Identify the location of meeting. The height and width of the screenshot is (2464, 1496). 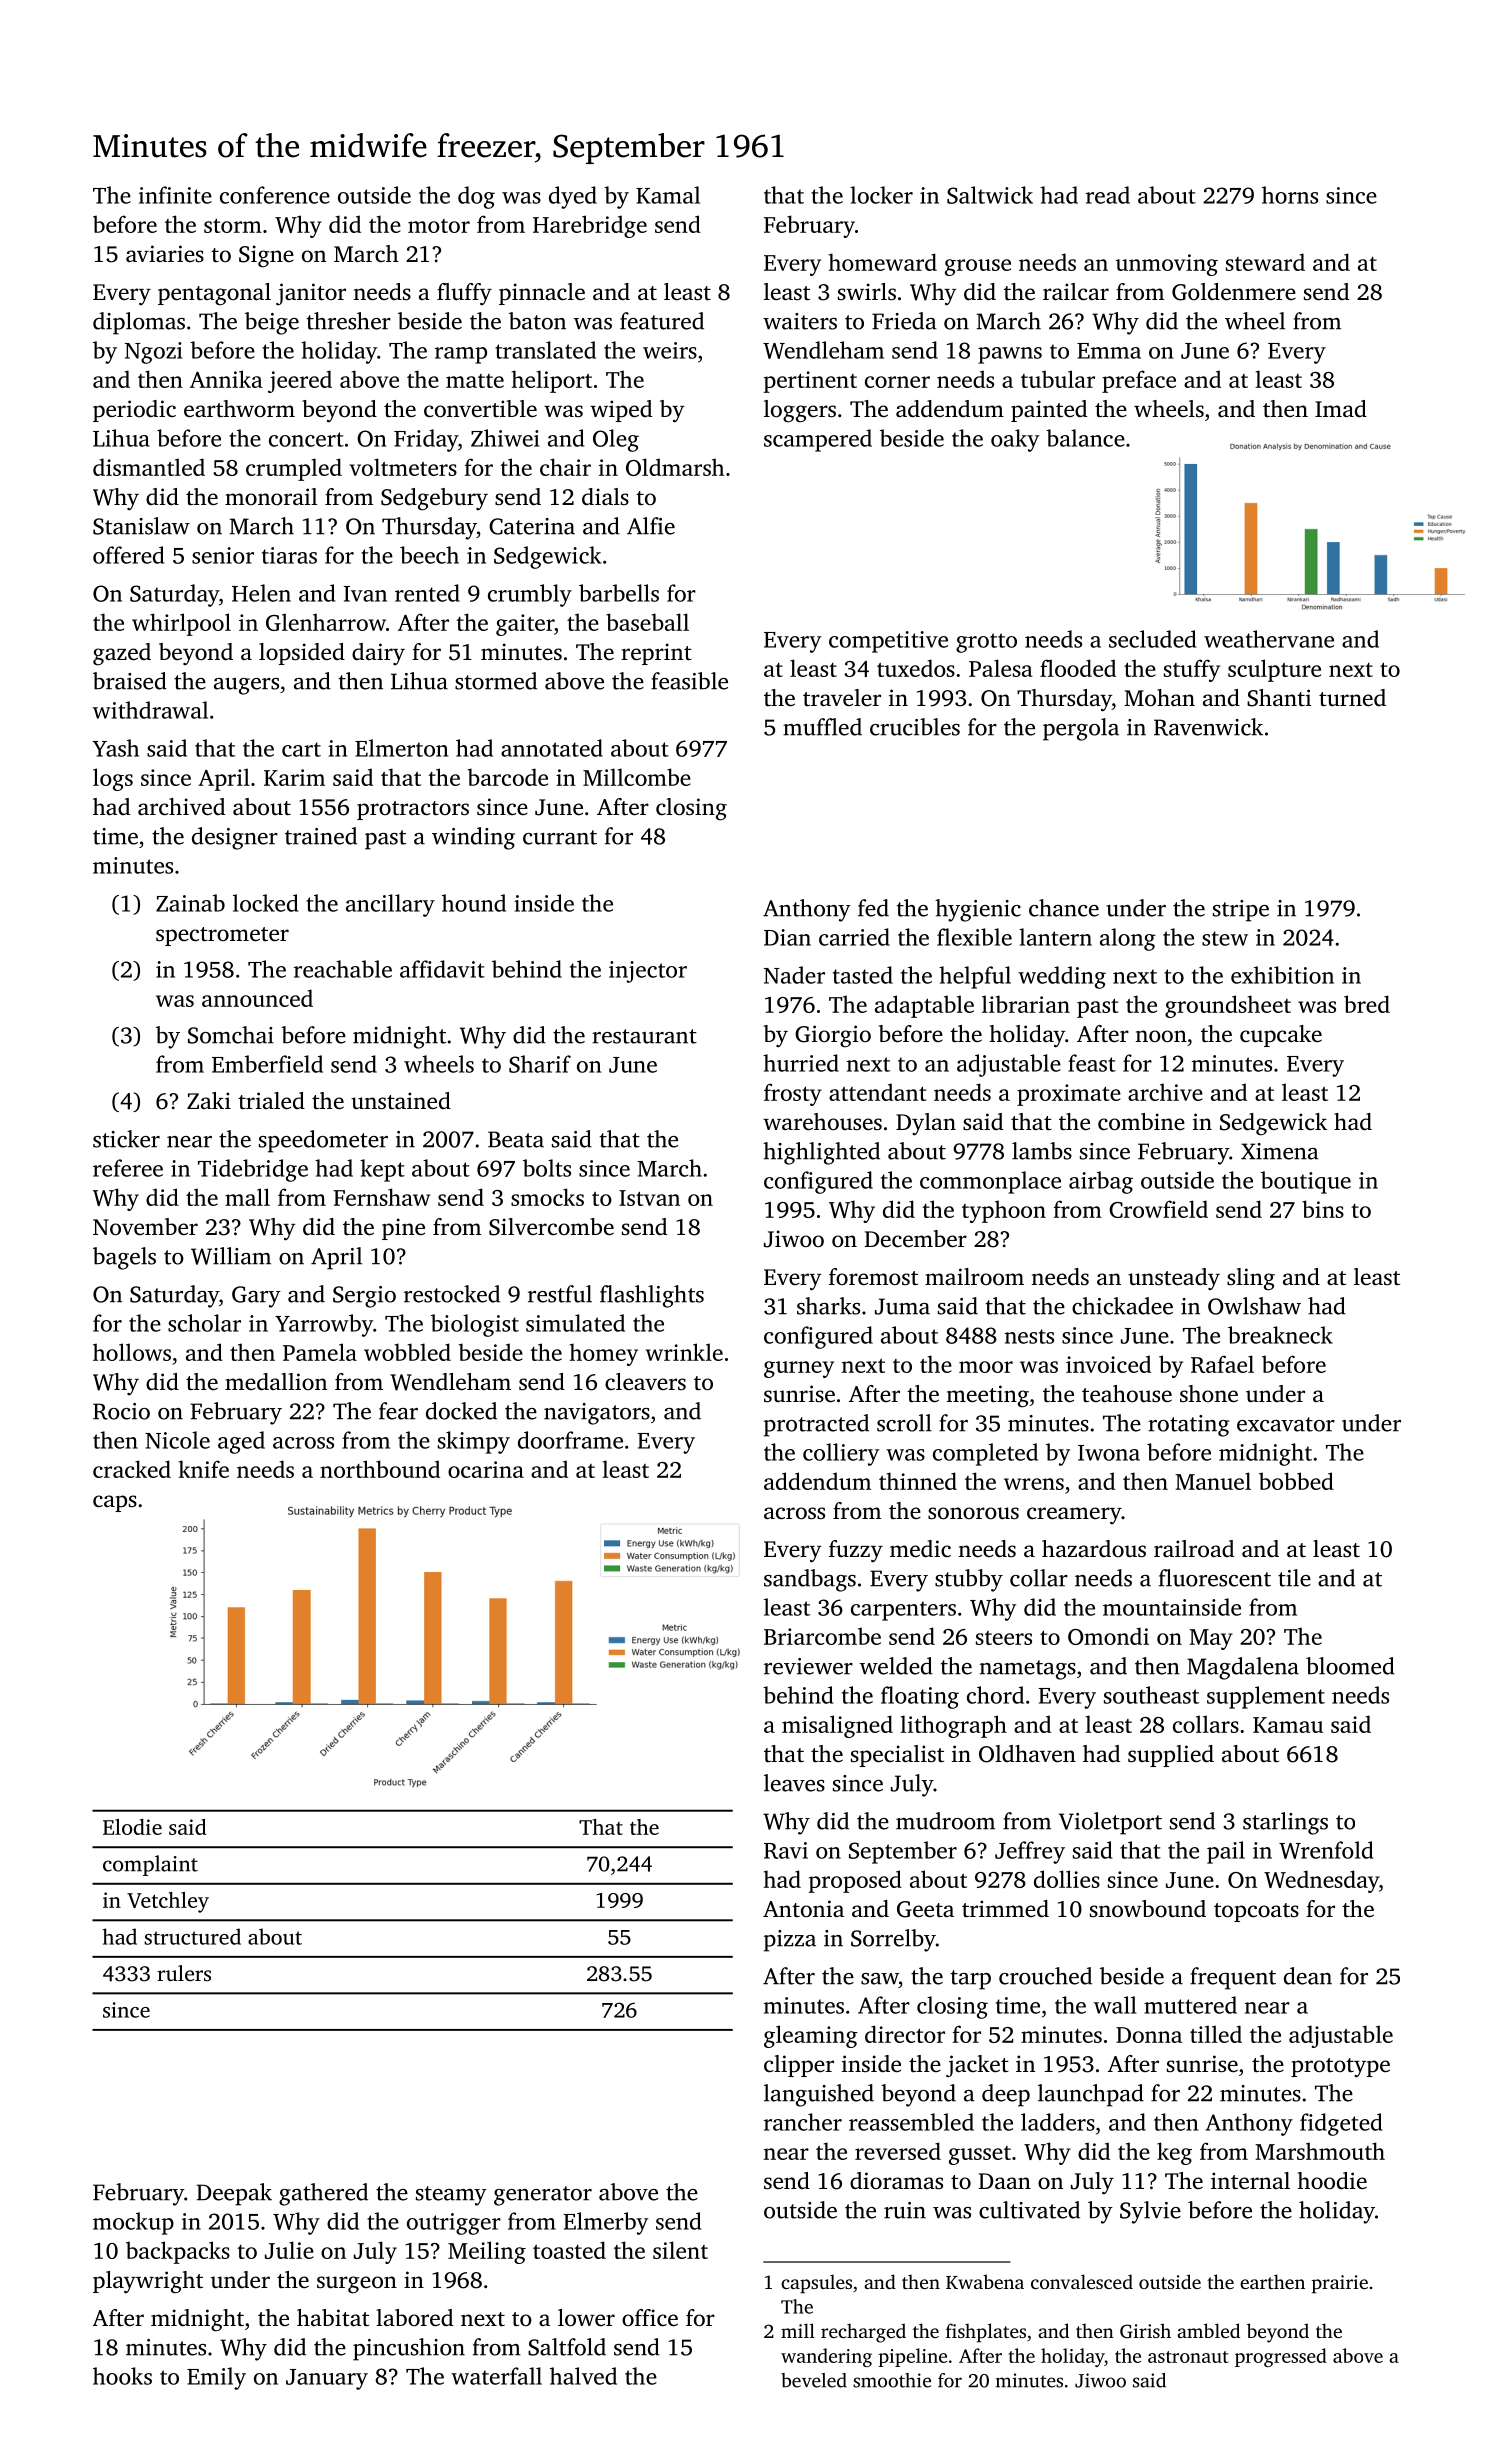
(987, 1396).
